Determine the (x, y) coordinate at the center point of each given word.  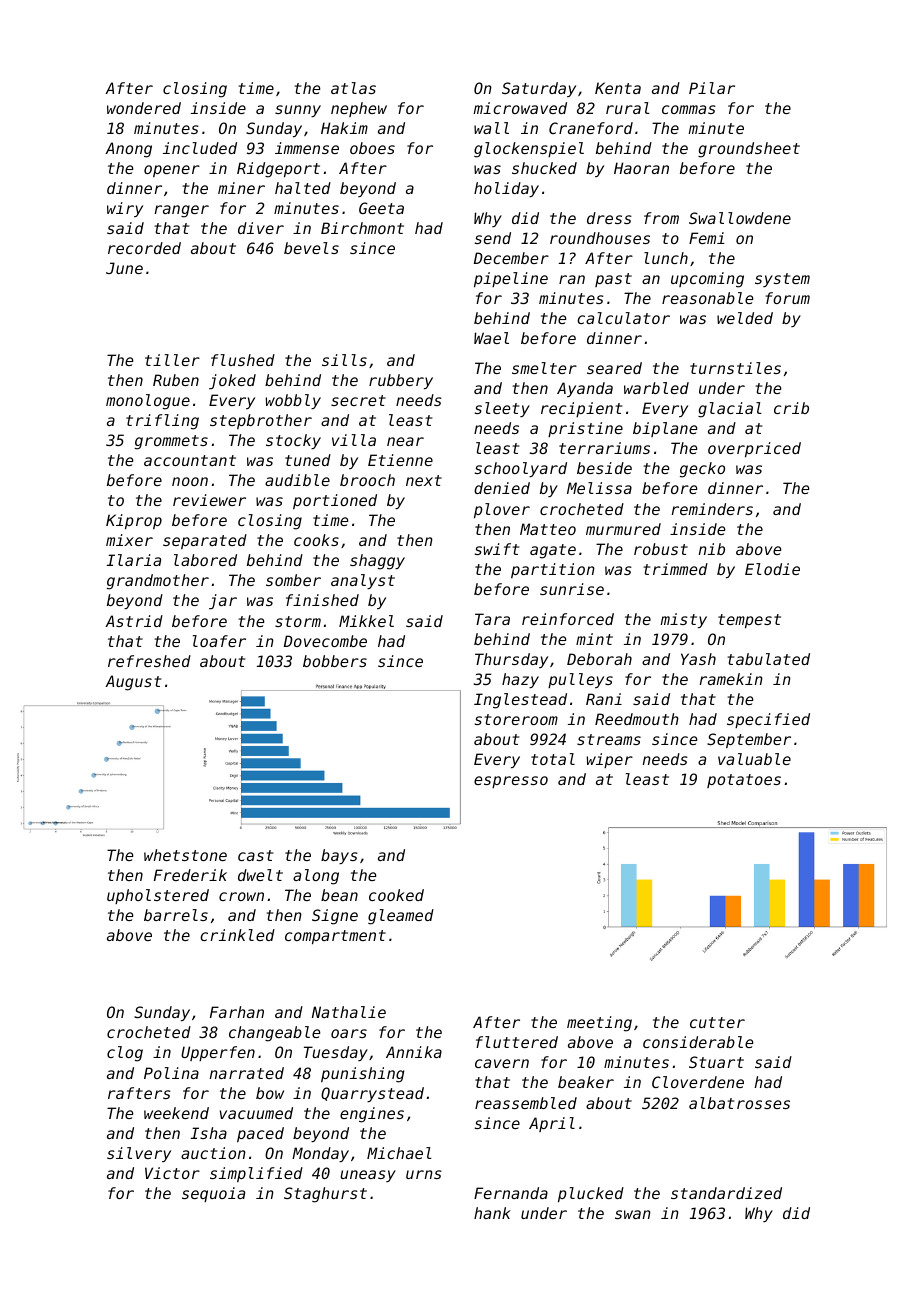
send (493, 238)
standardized (726, 1193)
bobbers (335, 661)
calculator (623, 318)
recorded (144, 248)
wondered (144, 108)
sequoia (213, 1194)
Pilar (712, 88)
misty (683, 620)
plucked (591, 1194)
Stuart (716, 1062)
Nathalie (349, 1012)
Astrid (134, 621)
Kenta (618, 88)
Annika (414, 1052)
